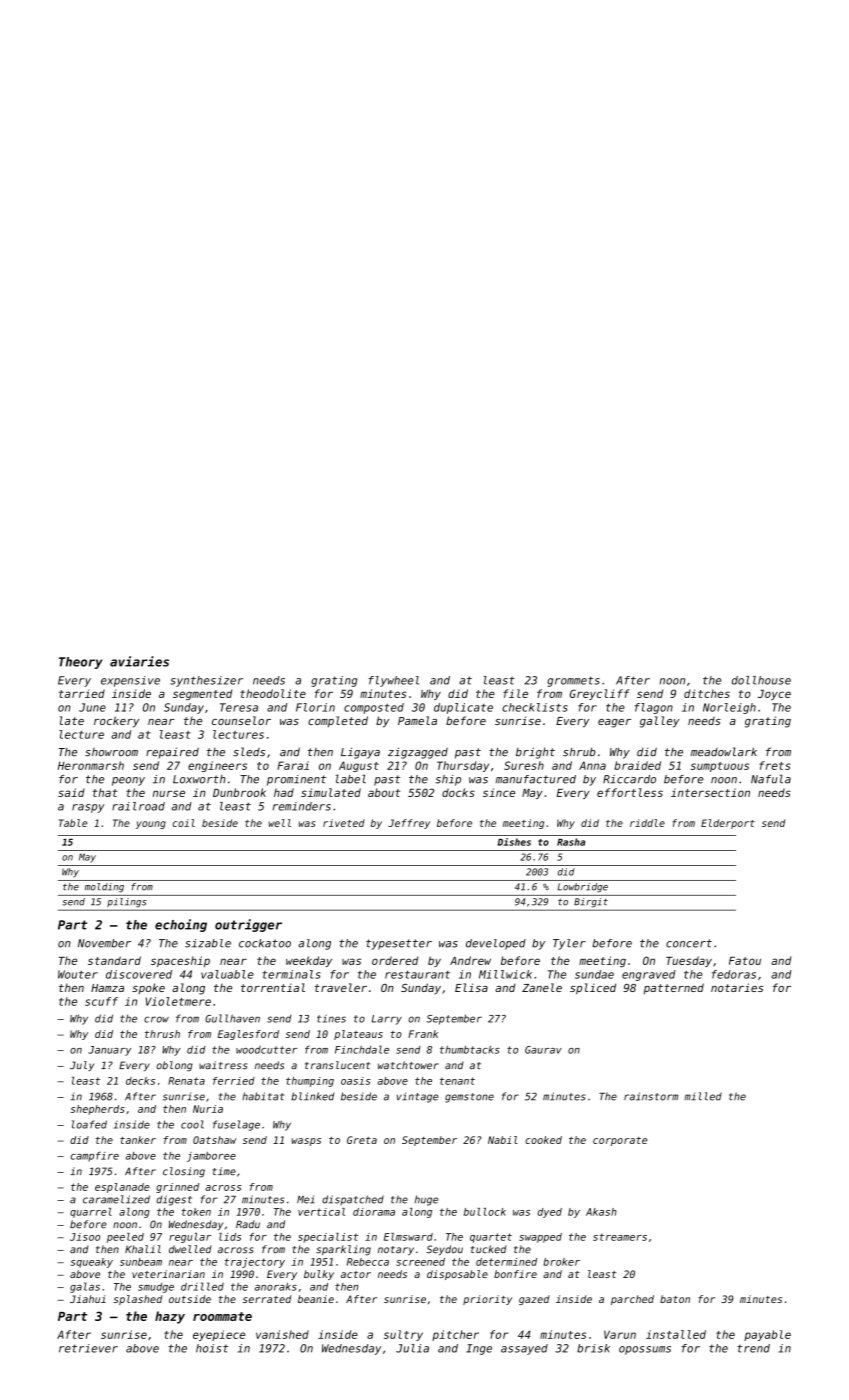 The width and height of the document is (849, 1400). I want to click on dollhouse, so click(761, 680).
